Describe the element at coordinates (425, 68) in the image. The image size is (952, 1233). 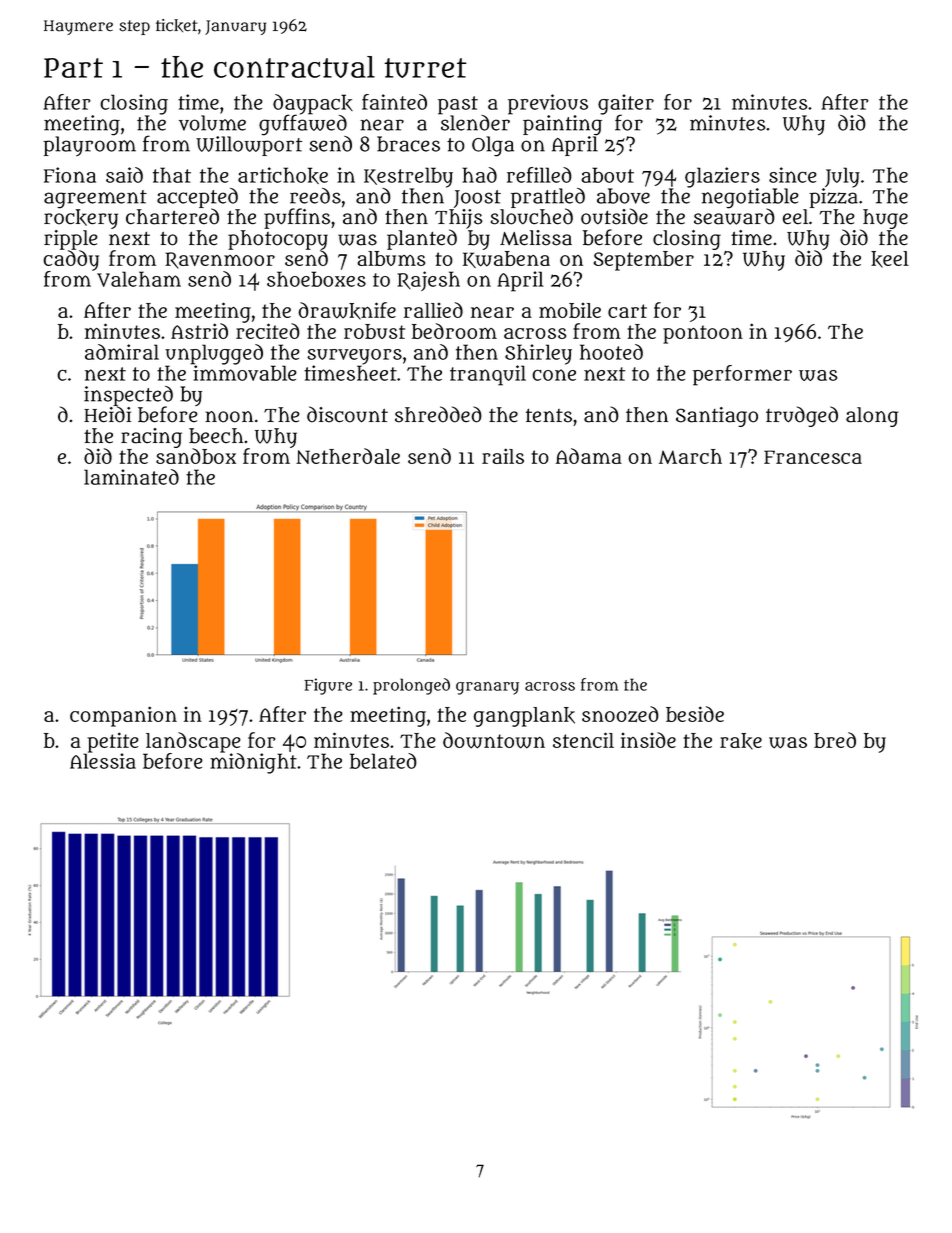
I see `turret` at that location.
